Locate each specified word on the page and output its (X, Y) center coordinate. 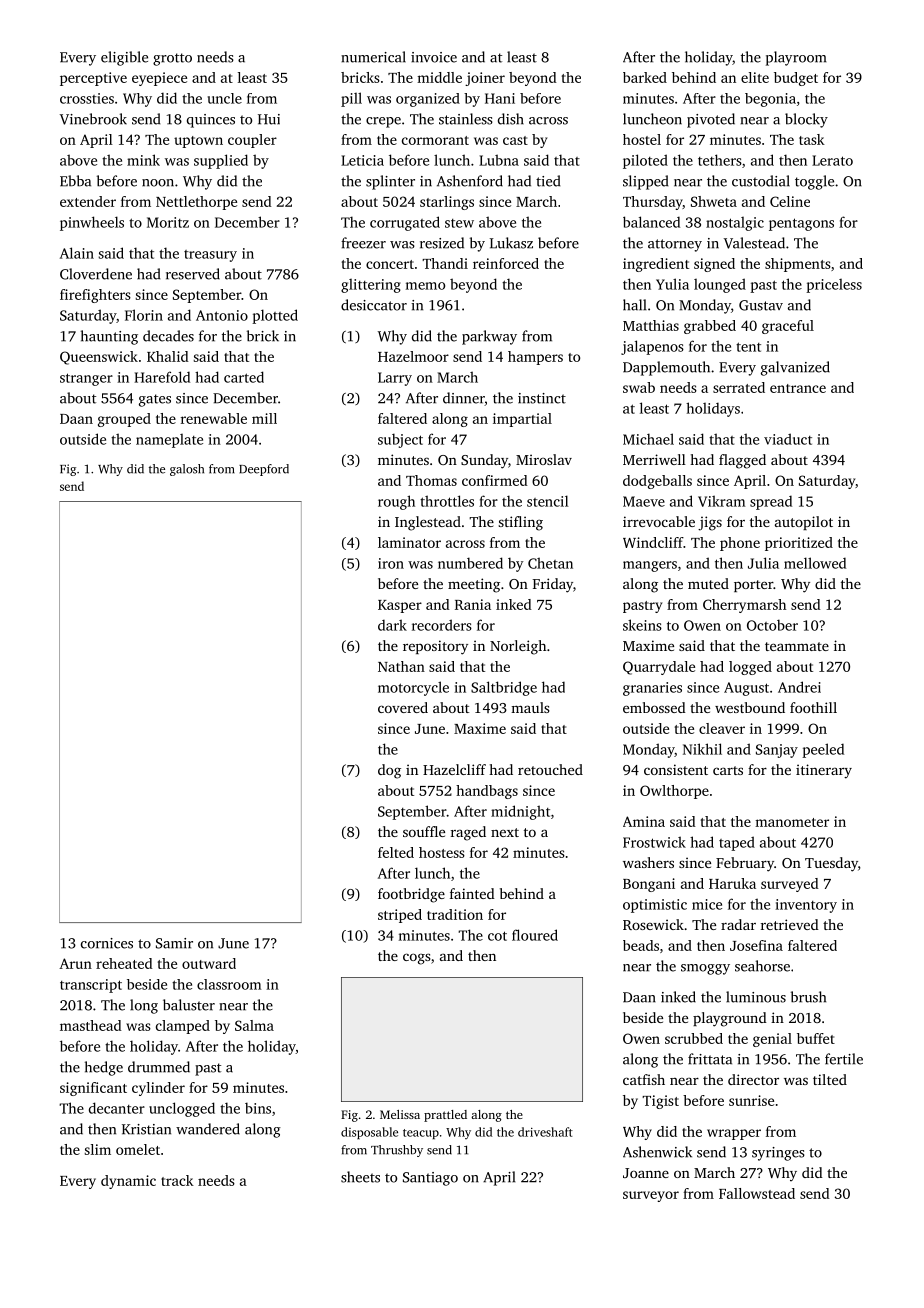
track (177, 1180)
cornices (107, 943)
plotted (275, 316)
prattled (445, 1116)
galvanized (795, 368)
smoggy (705, 969)
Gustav (761, 305)
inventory (806, 906)
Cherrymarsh (744, 606)
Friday (553, 585)
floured (535, 935)
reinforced (506, 263)
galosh (187, 470)
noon (158, 183)
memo (425, 286)
